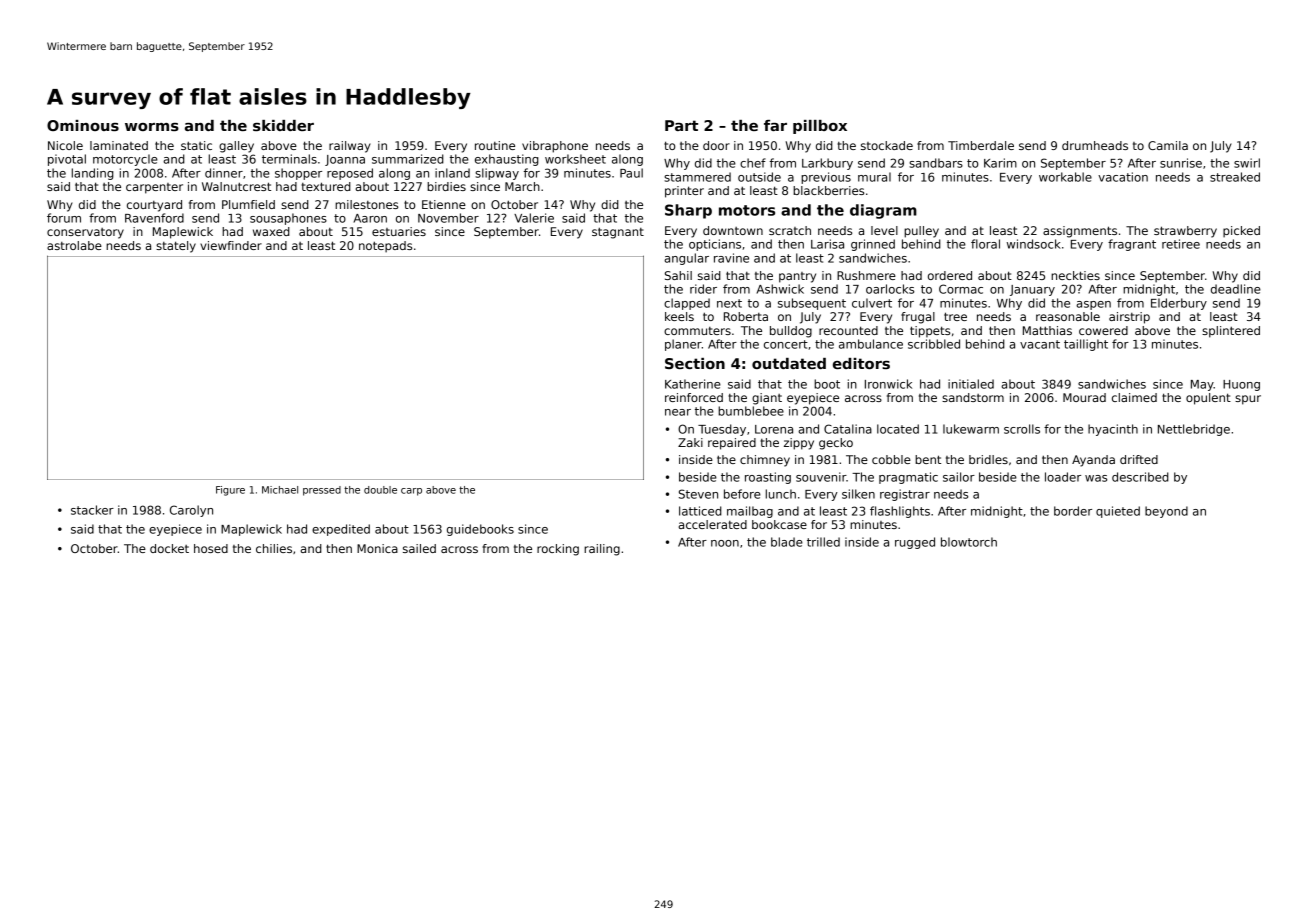 This page has height=924, width=1308. I want to click on Zaki, so click(690, 442).
